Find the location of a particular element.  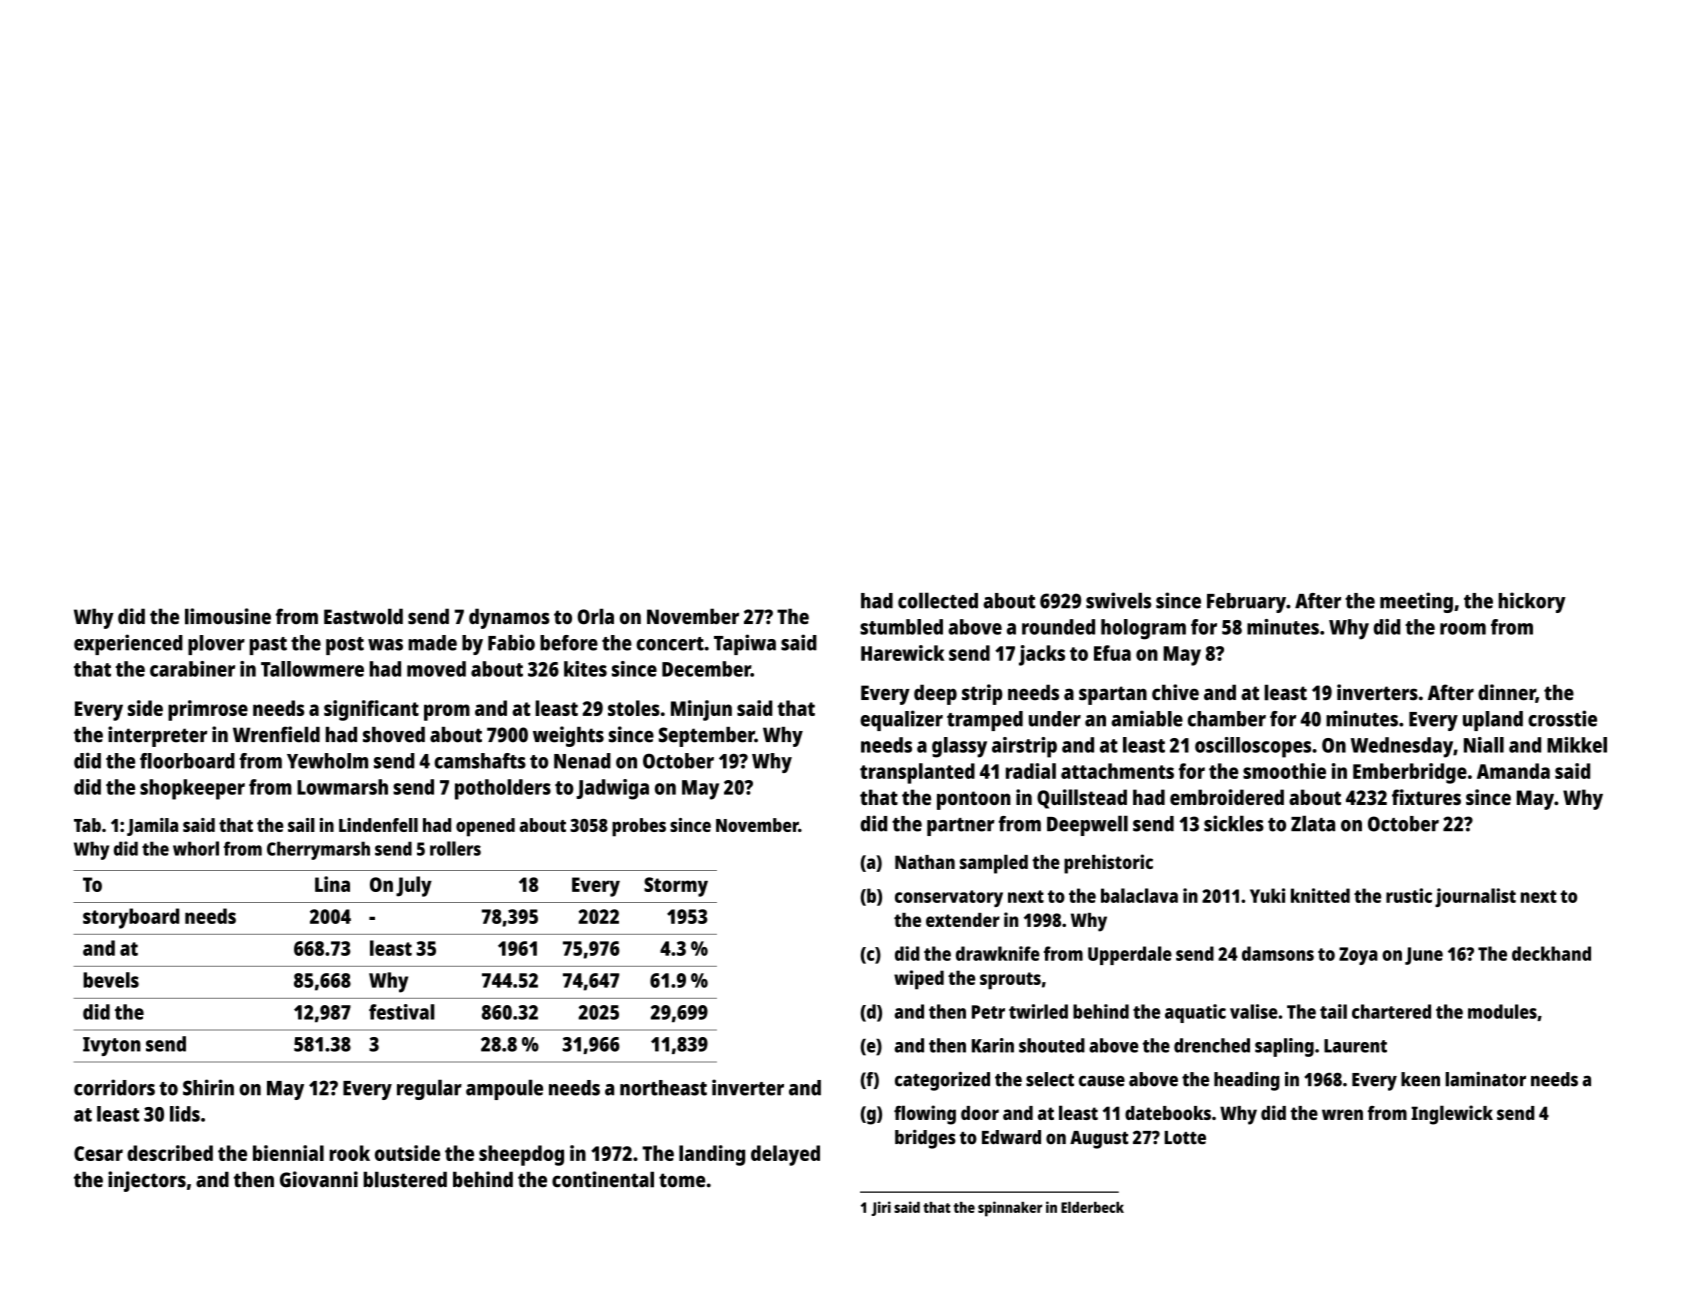

collected is located at coordinates (938, 600).
